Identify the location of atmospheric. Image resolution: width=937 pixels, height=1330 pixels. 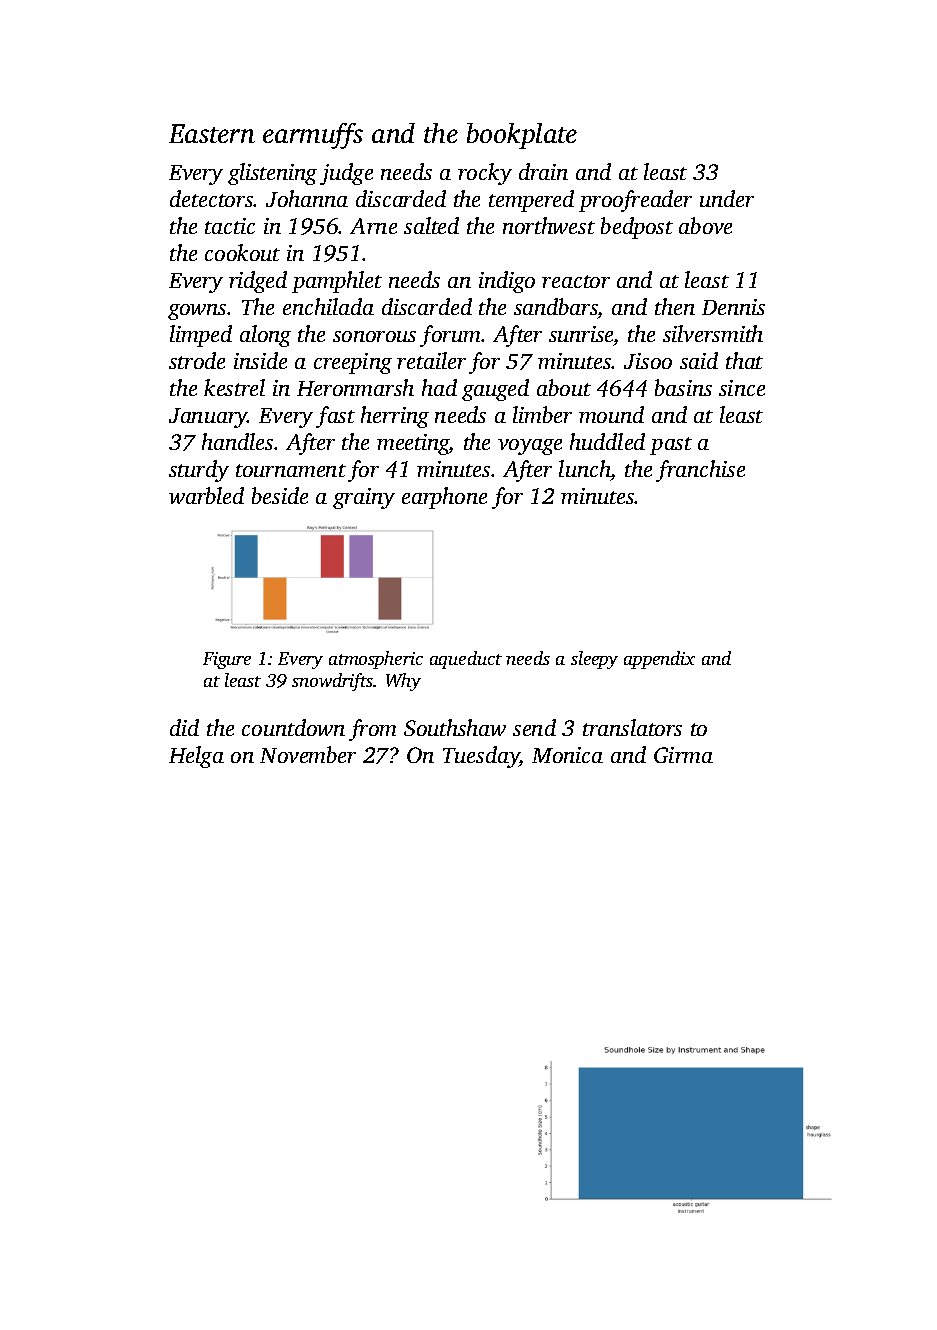
(376, 660).
